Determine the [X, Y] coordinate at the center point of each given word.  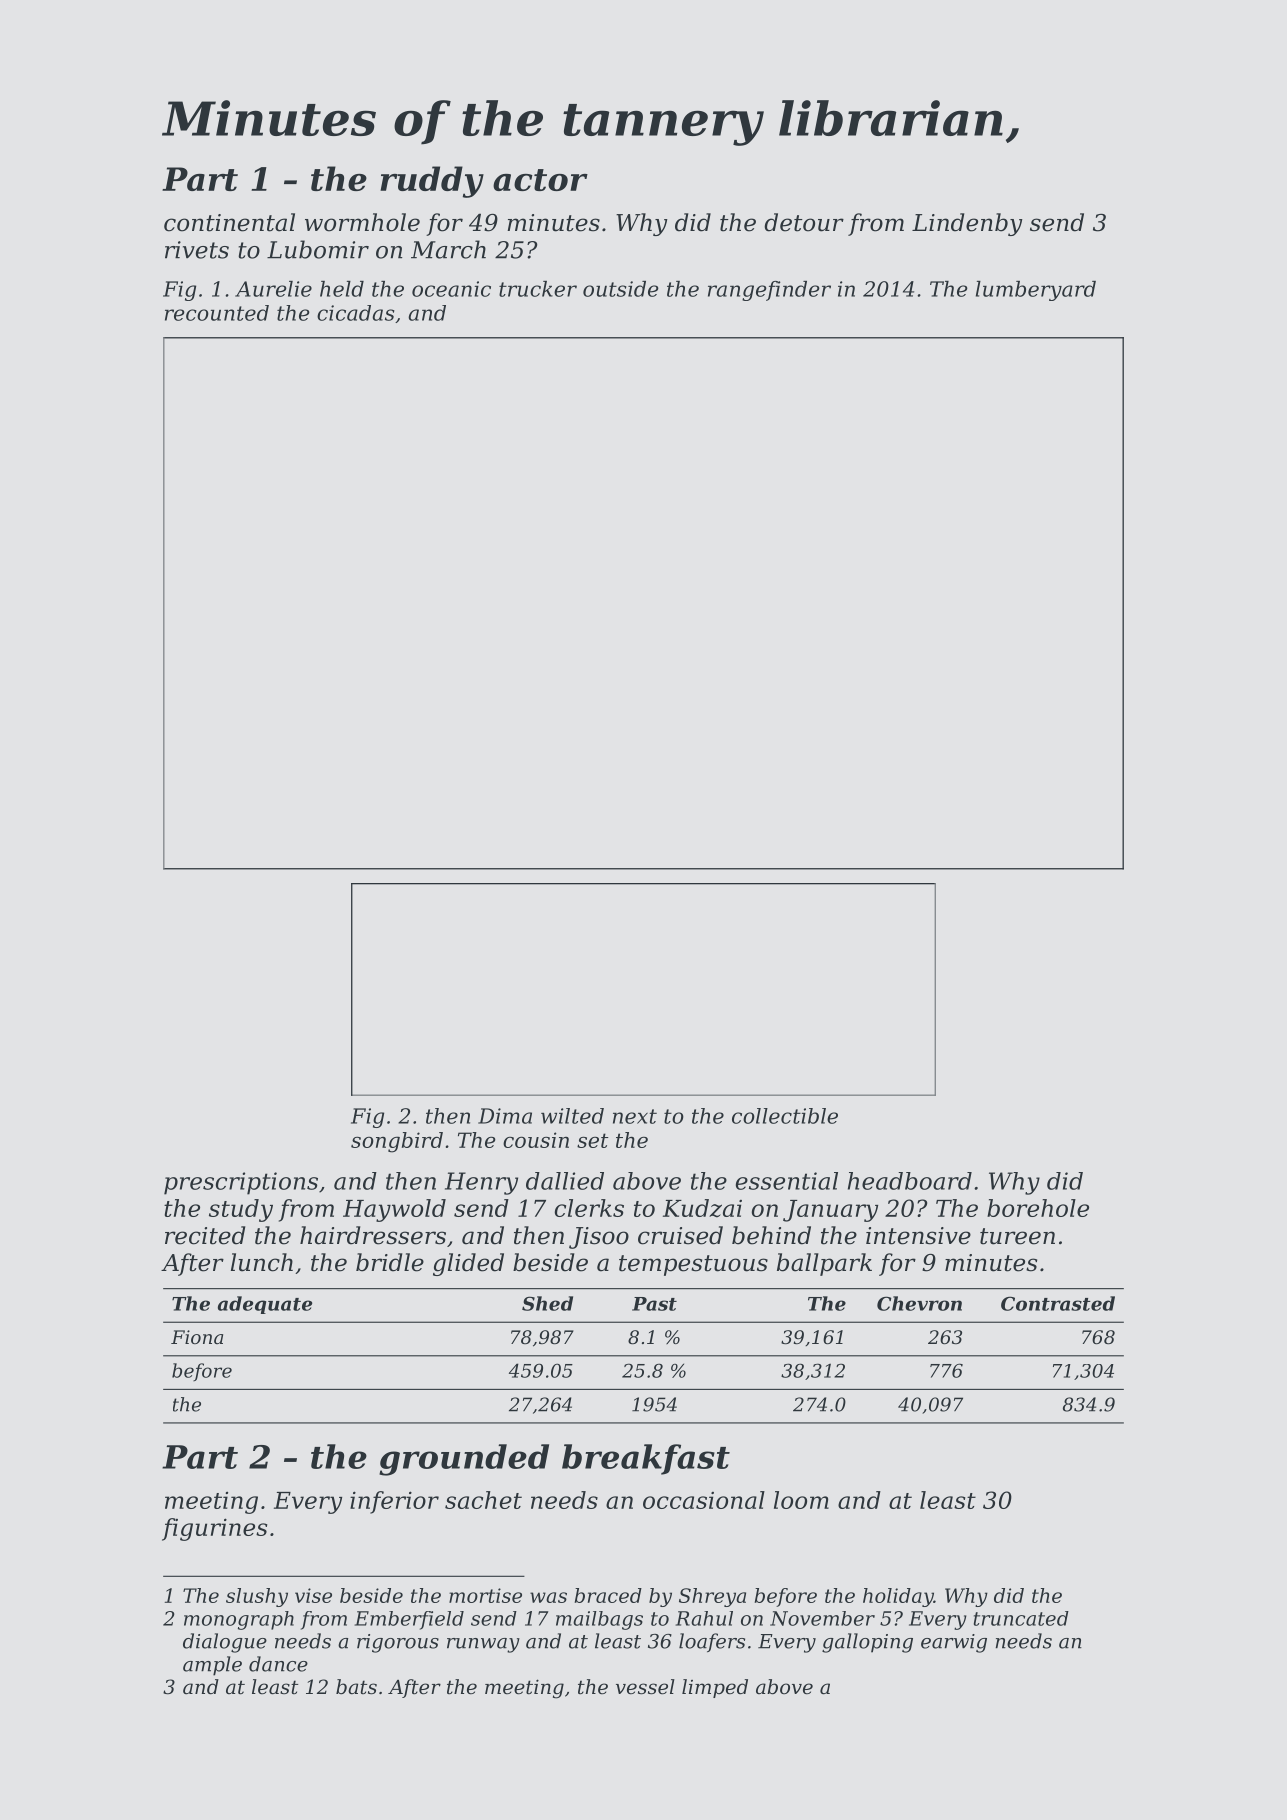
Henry [481, 1183]
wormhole [362, 222]
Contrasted [1058, 1303]
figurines [214, 1529]
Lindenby [967, 224]
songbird [397, 1142]
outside [621, 289]
